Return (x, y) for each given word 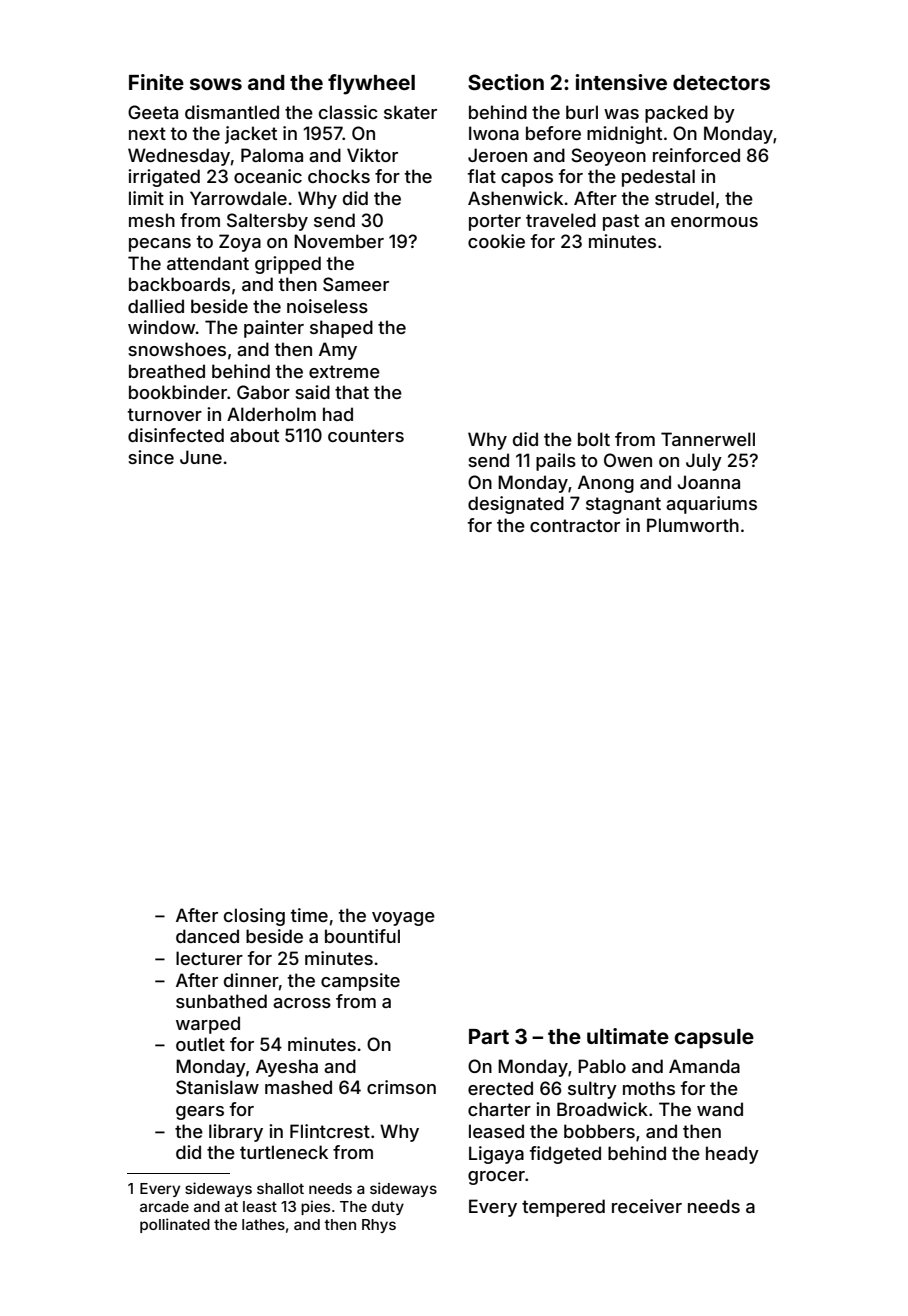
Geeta (153, 112)
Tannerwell (708, 439)
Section (506, 82)
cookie (496, 241)
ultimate (628, 1036)
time (309, 915)
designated (516, 505)
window (162, 327)
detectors (721, 82)
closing (254, 917)
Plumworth (693, 525)
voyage (403, 919)
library (236, 1133)
